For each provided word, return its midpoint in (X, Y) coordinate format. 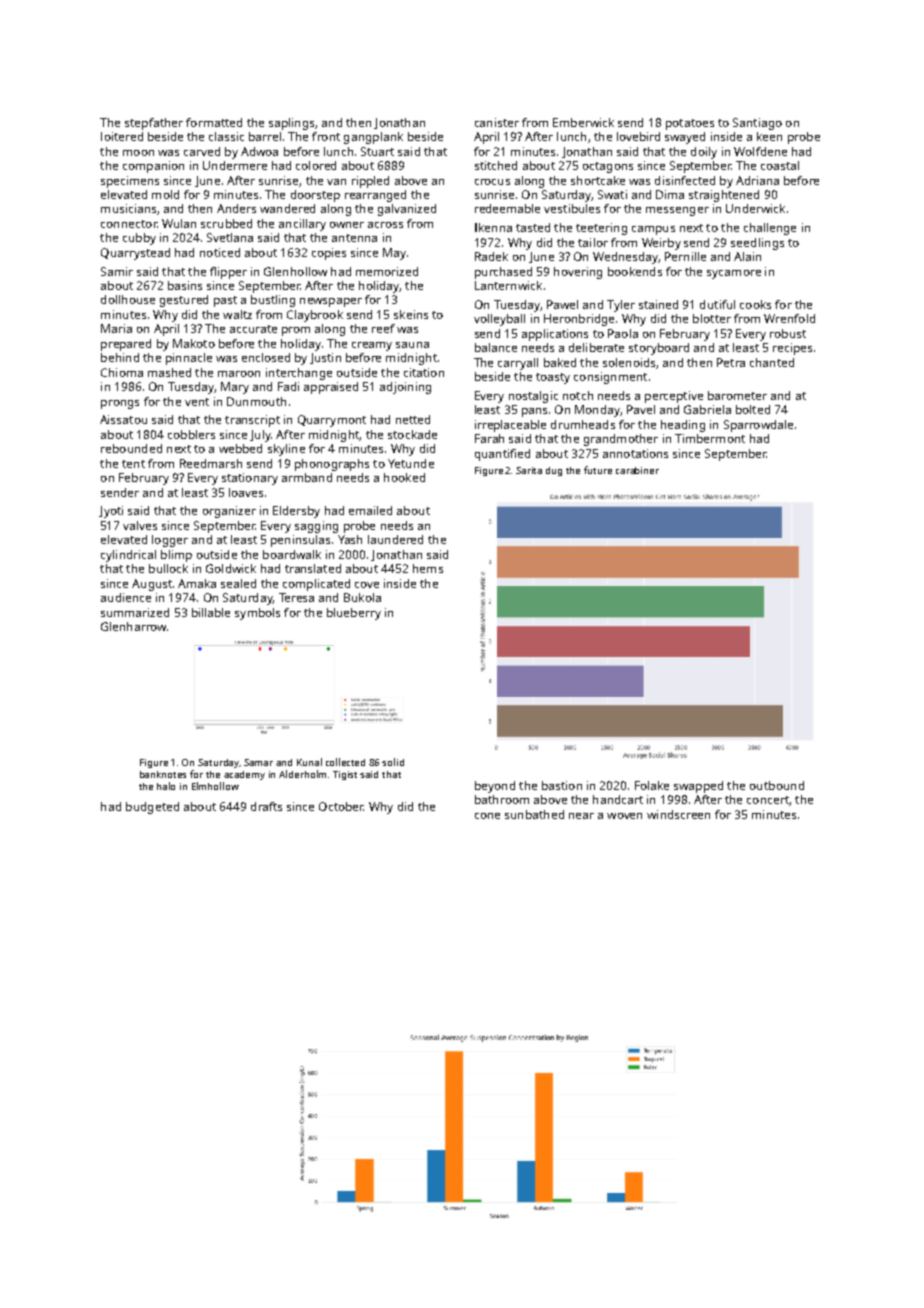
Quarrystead (135, 254)
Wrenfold (789, 318)
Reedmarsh (211, 463)
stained (658, 304)
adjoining (405, 388)
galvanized (407, 210)
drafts (266, 806)
